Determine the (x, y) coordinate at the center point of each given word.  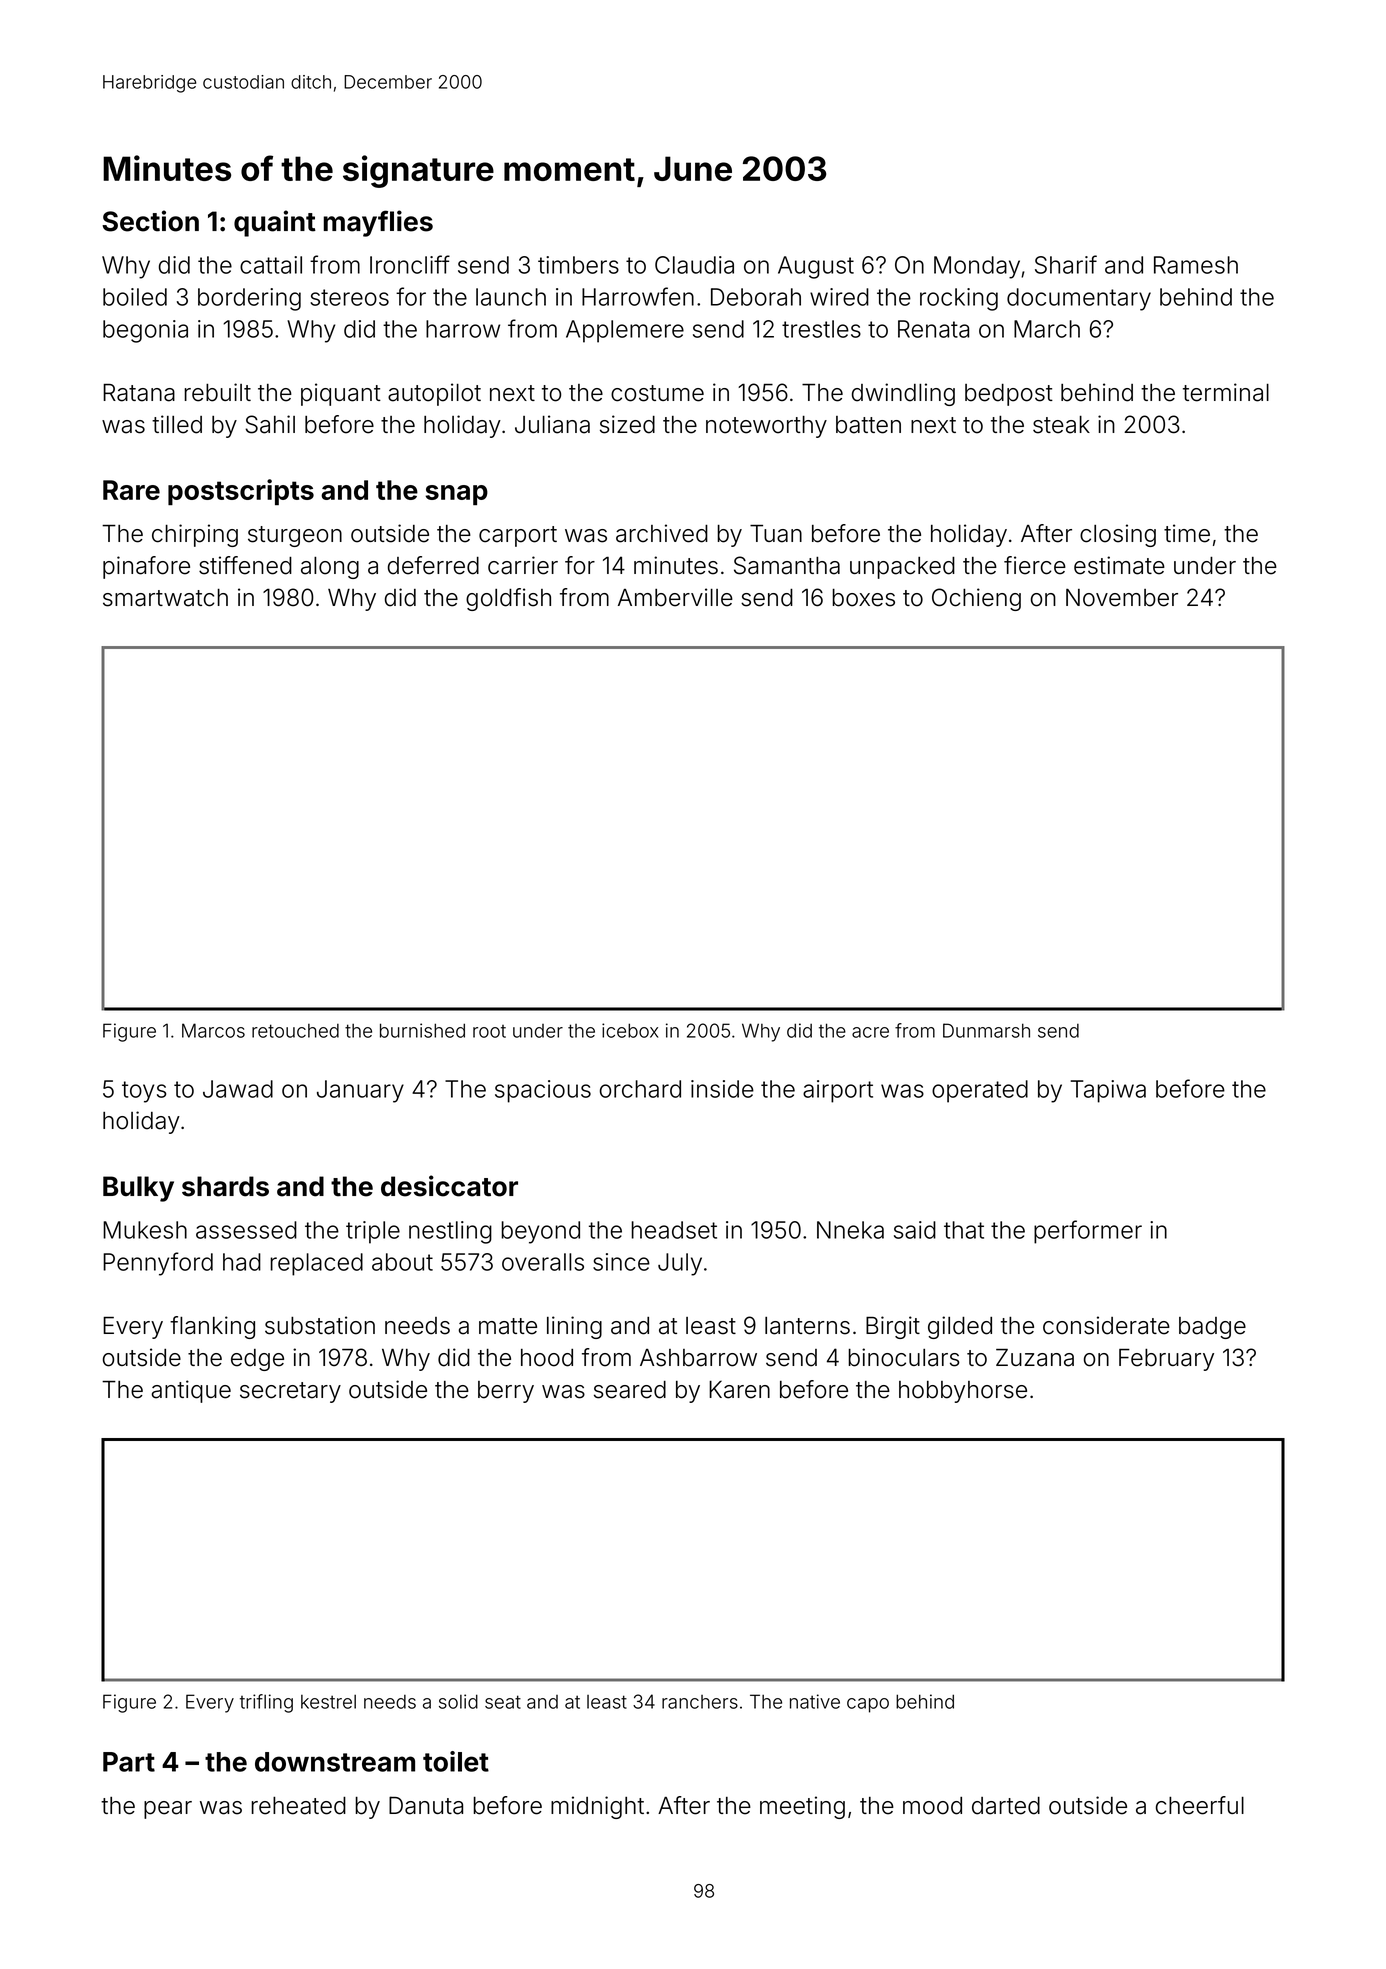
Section (150, 221)
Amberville (675, 597)
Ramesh (1196, 265)
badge (1212, 1328)
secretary (290, 1392)
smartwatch (165, 598)
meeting (802, 1807)
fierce (1035, 565)
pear (168, 1810)
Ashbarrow (698, 1358)
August (816, 267)
